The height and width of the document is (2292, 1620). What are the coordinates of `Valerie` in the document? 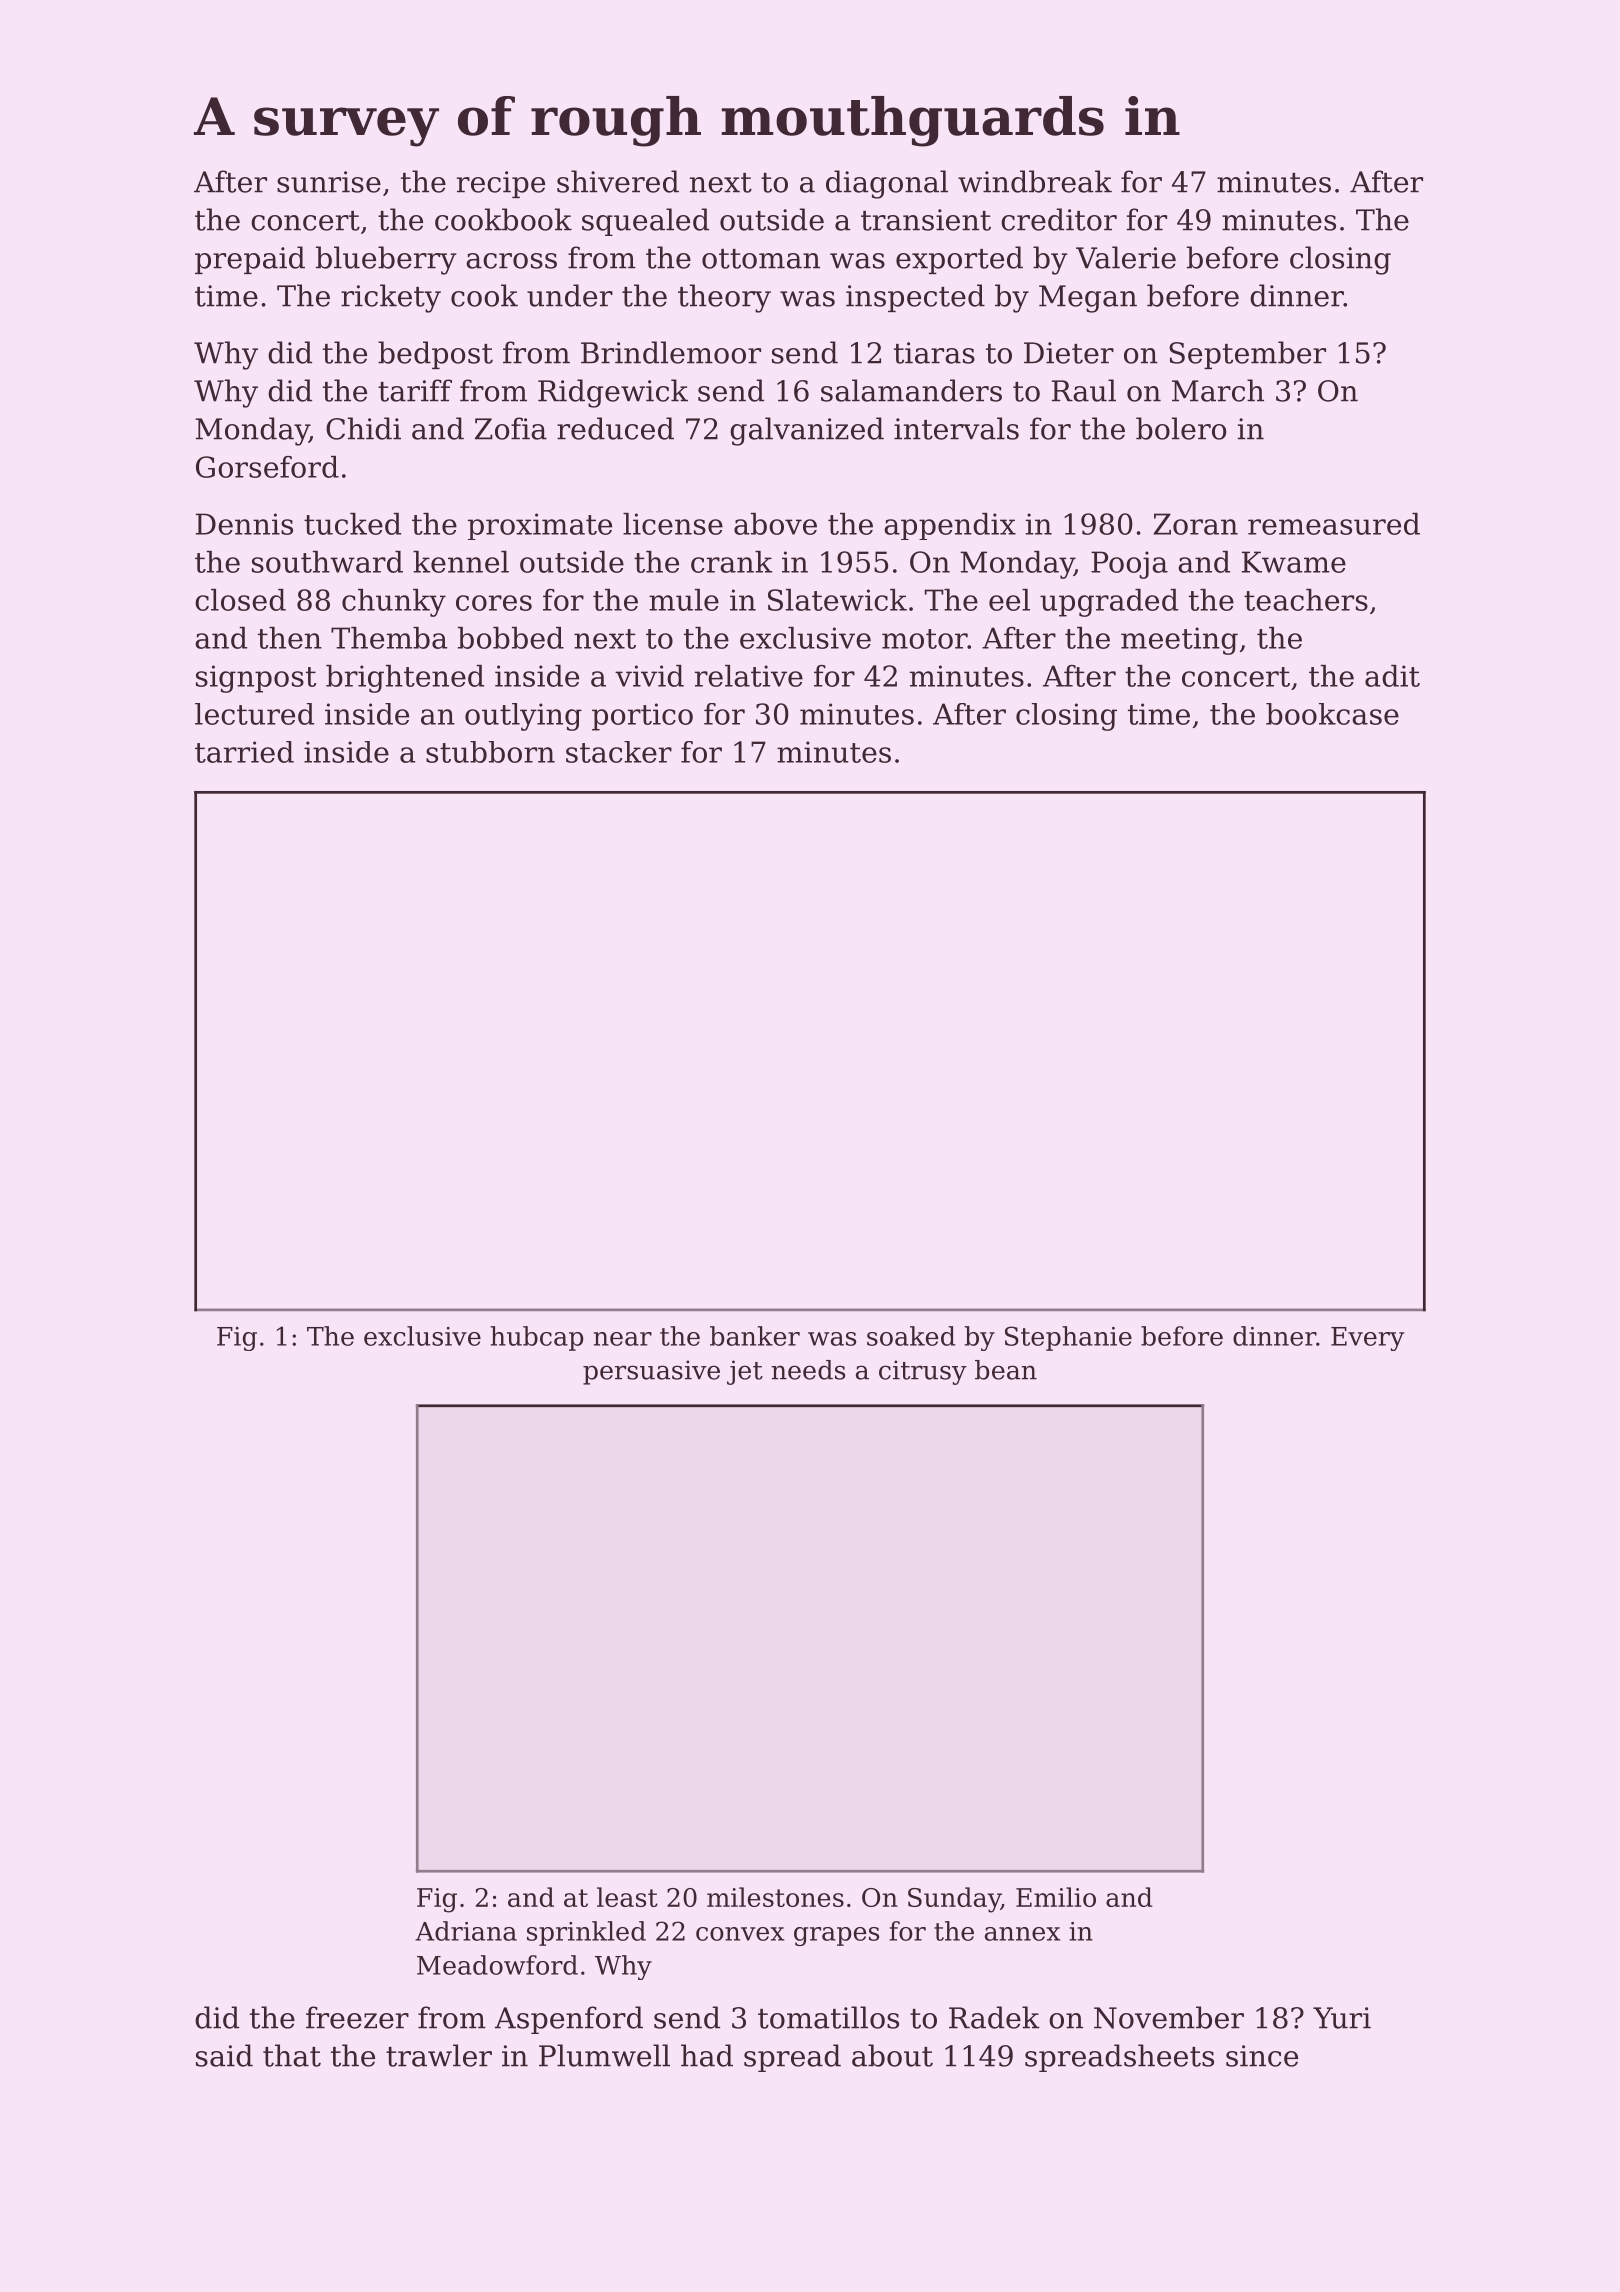 It's located at (1126, 257).
